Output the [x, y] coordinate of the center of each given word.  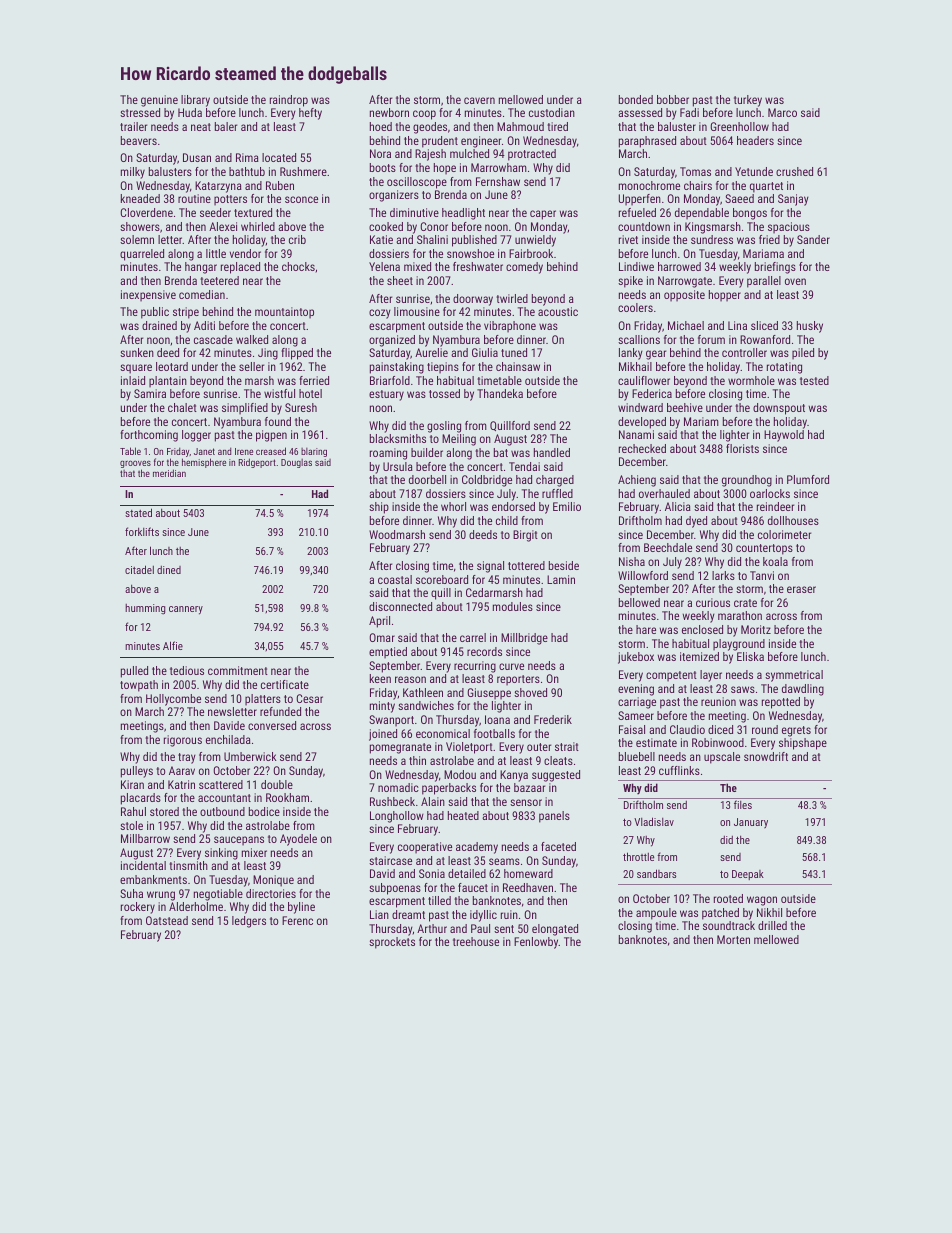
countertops [764, 549]
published [474, 241]
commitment [238, 670]
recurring [475, 667]
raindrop [289, 101]
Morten [733, 939]
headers [755, 140]
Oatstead [167, 920]
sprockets [392, 943]
